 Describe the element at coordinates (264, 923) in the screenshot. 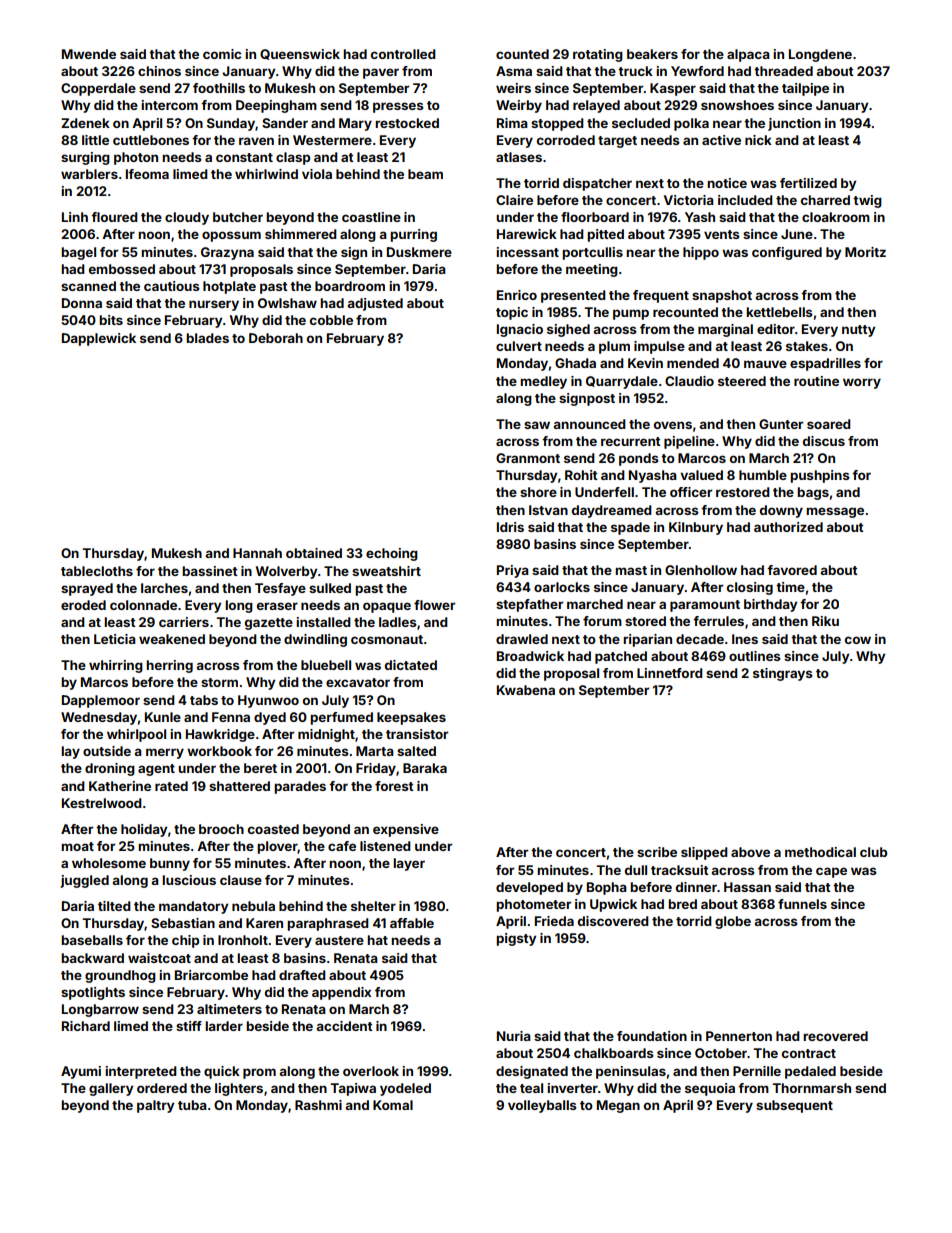

I see `Karen` at that location.
